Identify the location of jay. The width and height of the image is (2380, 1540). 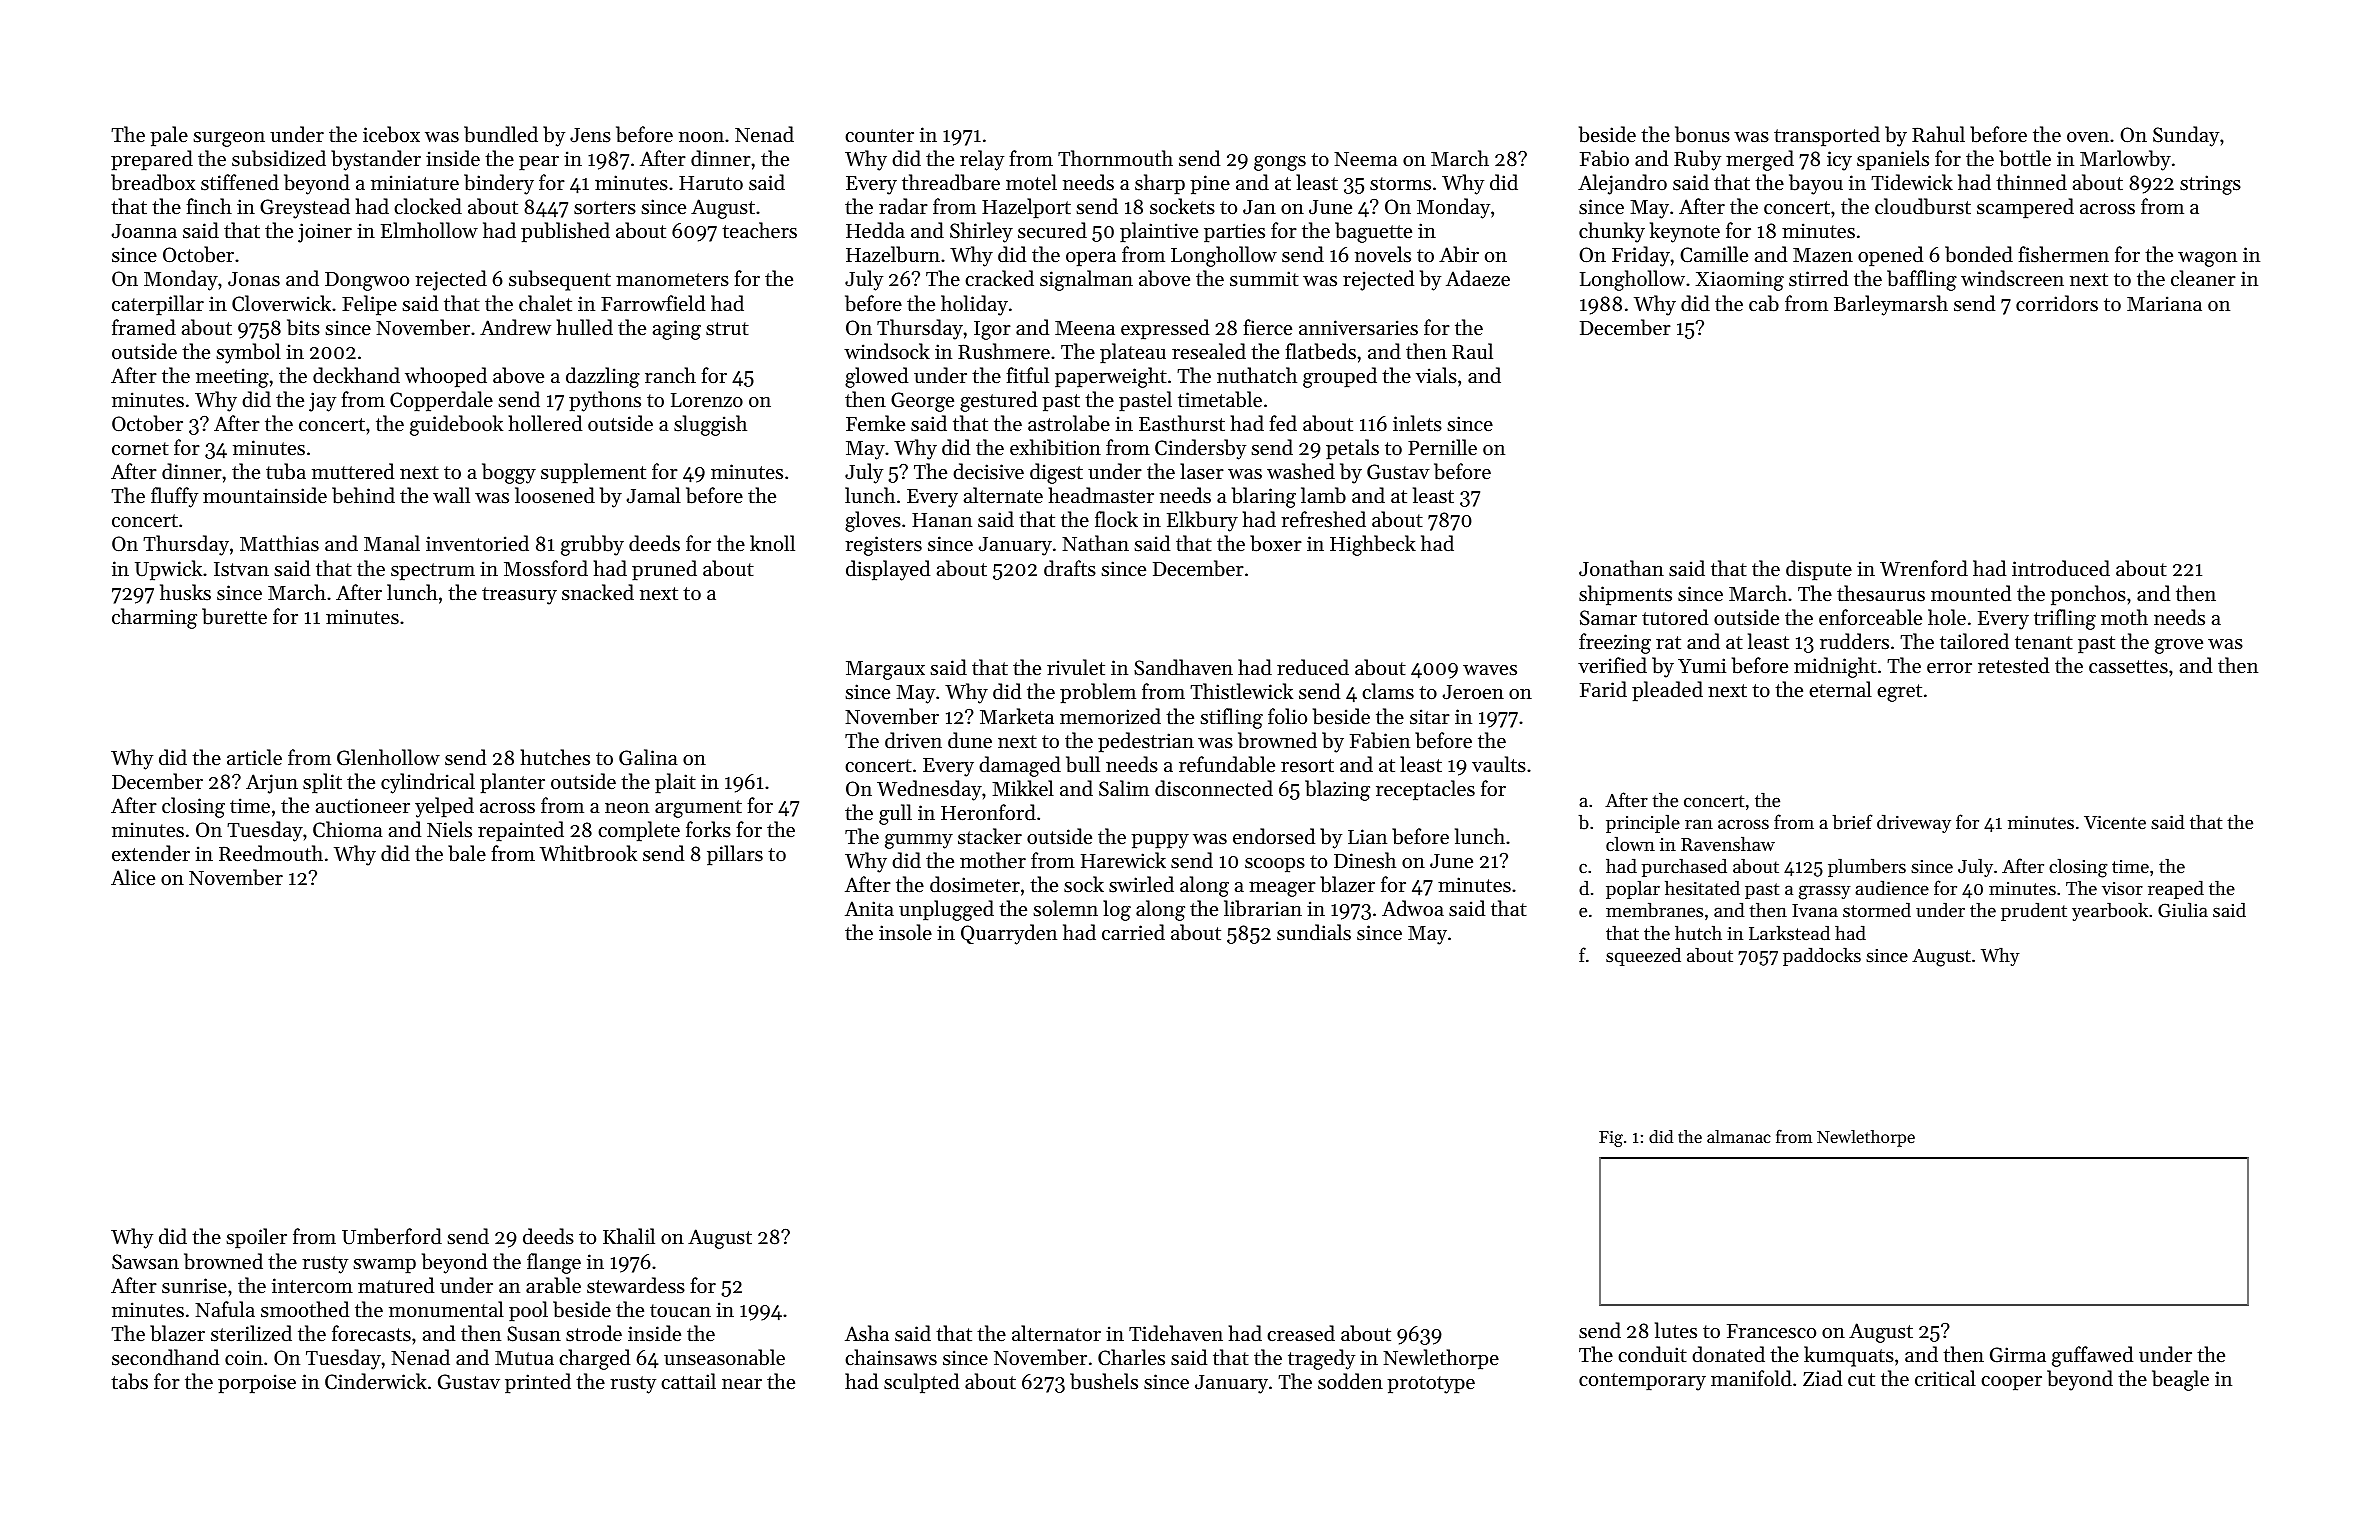
(322, 402).
